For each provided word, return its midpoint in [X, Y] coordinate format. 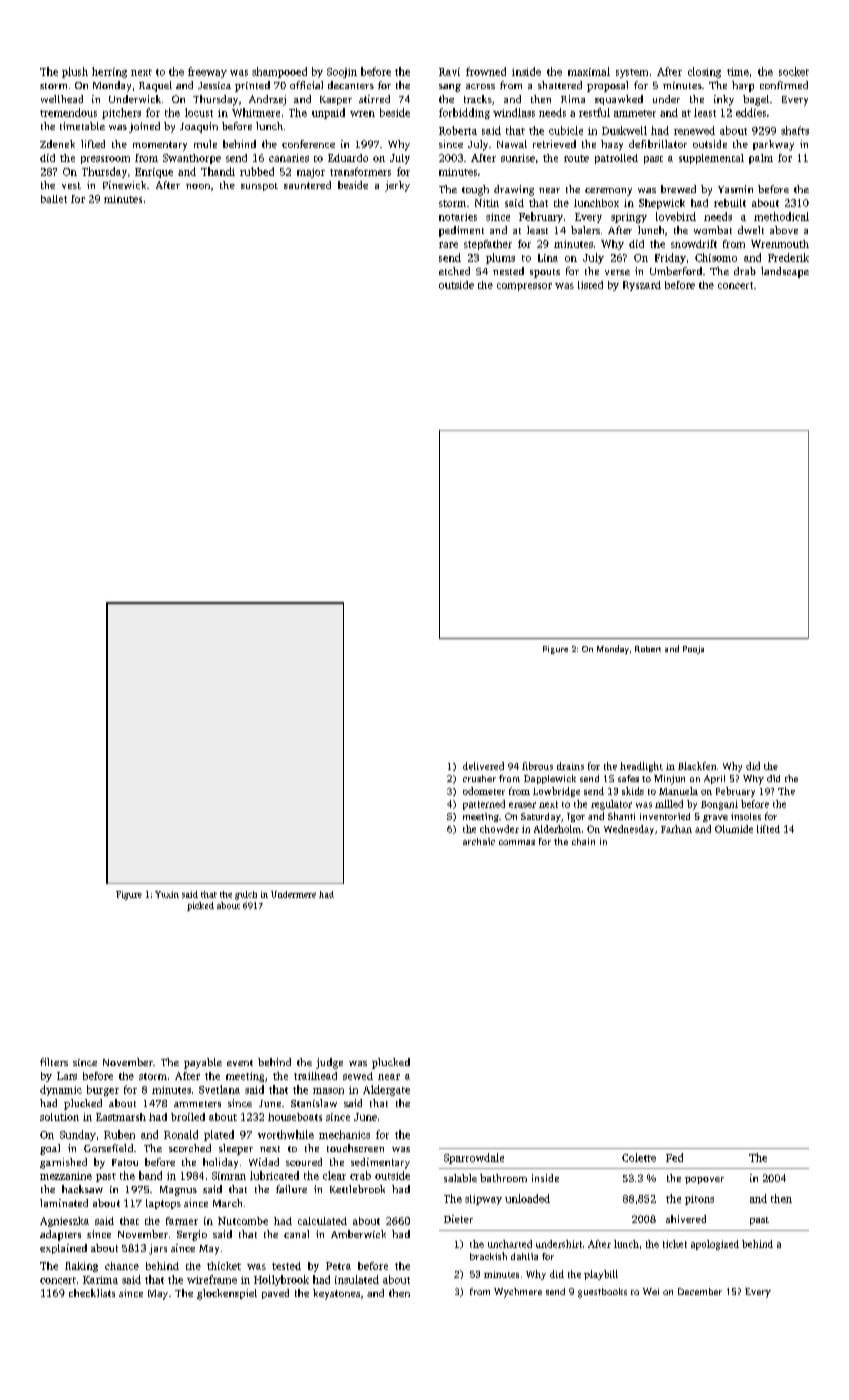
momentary [160, 146]
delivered [483, 766]
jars [158, 1249]
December [700, 1291]
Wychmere [518, 1293]
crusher [479, 778]
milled [669, 804]
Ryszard [642, 286]
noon [198, 186]
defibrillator [658, 144]
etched [454, 271]
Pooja [693, 650]
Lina [548, 258]
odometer [484, 791]
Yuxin [167, 894]
